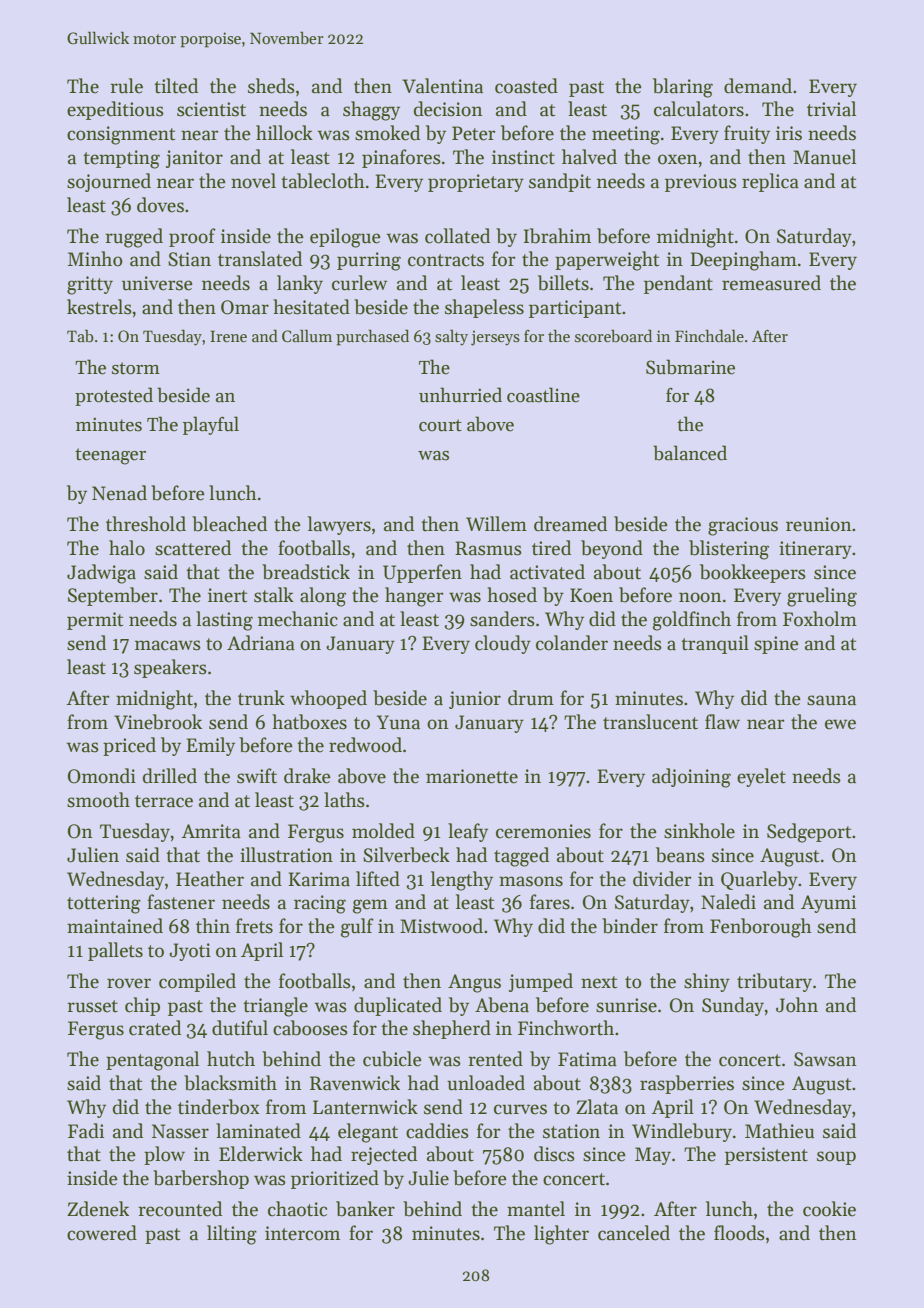 This screenshot has width=924, height=1308. I want to click on triangle, so click(275, 1007).
